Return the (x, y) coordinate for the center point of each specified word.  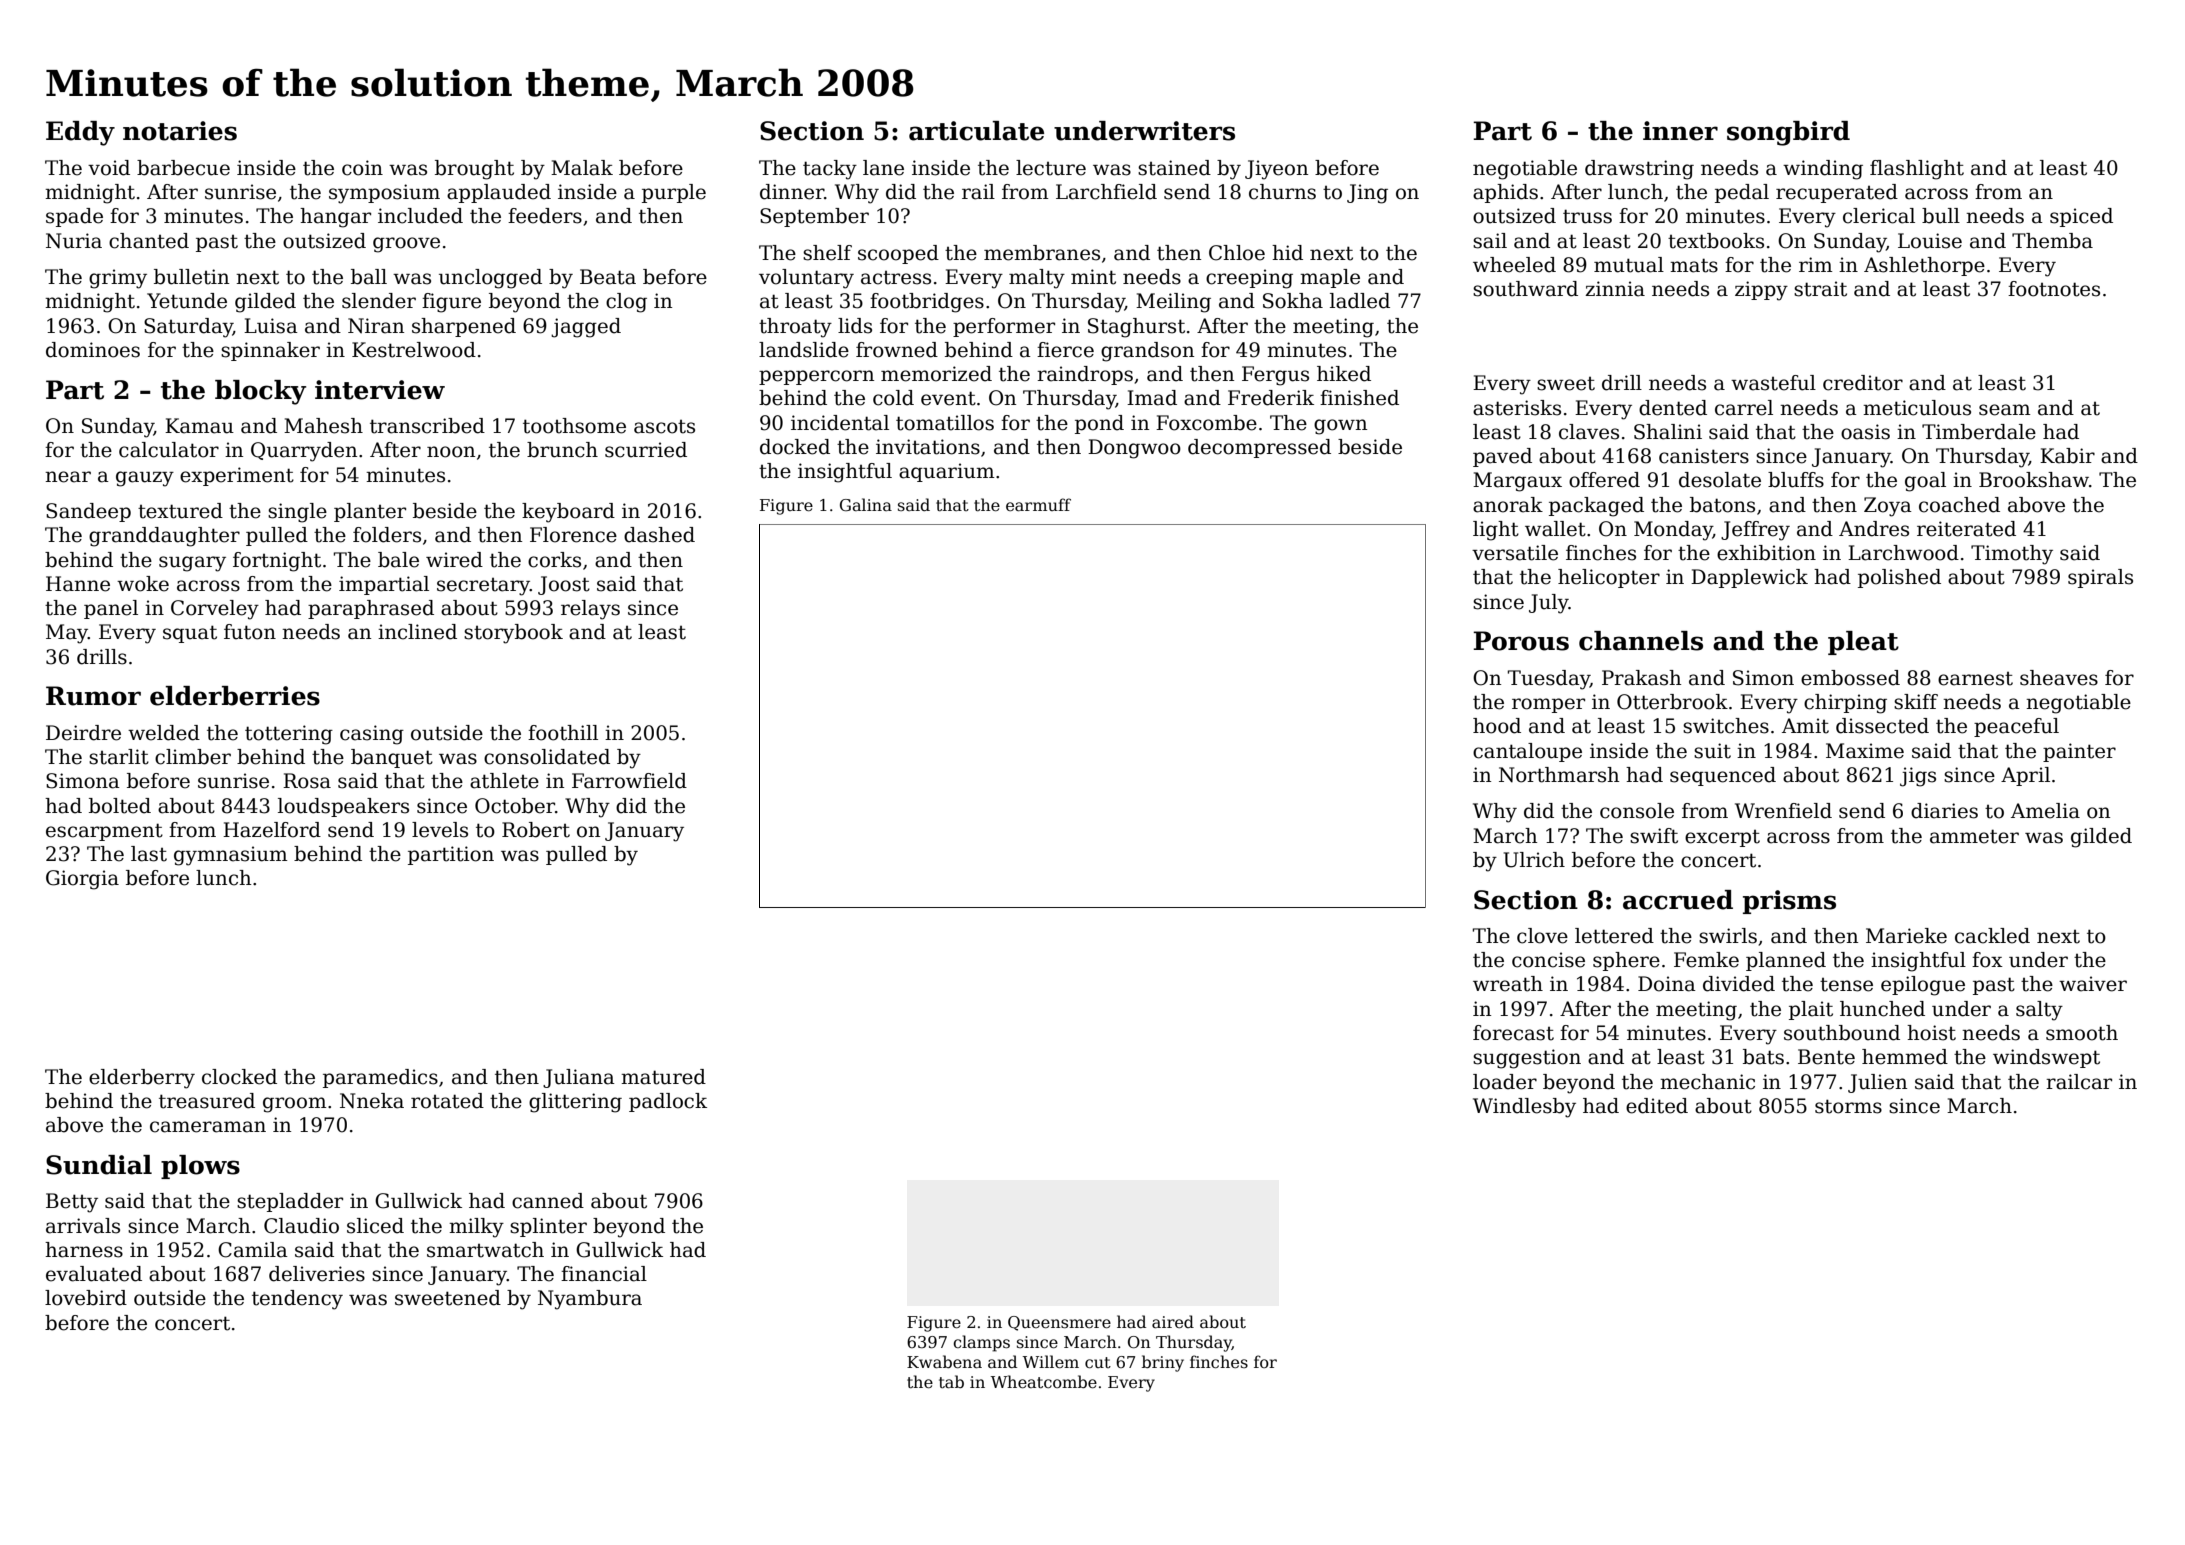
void (109, 168)
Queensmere (1059, 1323)
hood (1497, 726)
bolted (120, 806)
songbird (1788, 133)
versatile (1515, 553)
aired (1173, 1322)
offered (1604, 480)
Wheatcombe (1043, 1382)
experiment (237, 476)
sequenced (1723, 776)
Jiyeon (1276, 170)
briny (1163, 1363)
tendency (297, 1300)
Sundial (99, 1165)
